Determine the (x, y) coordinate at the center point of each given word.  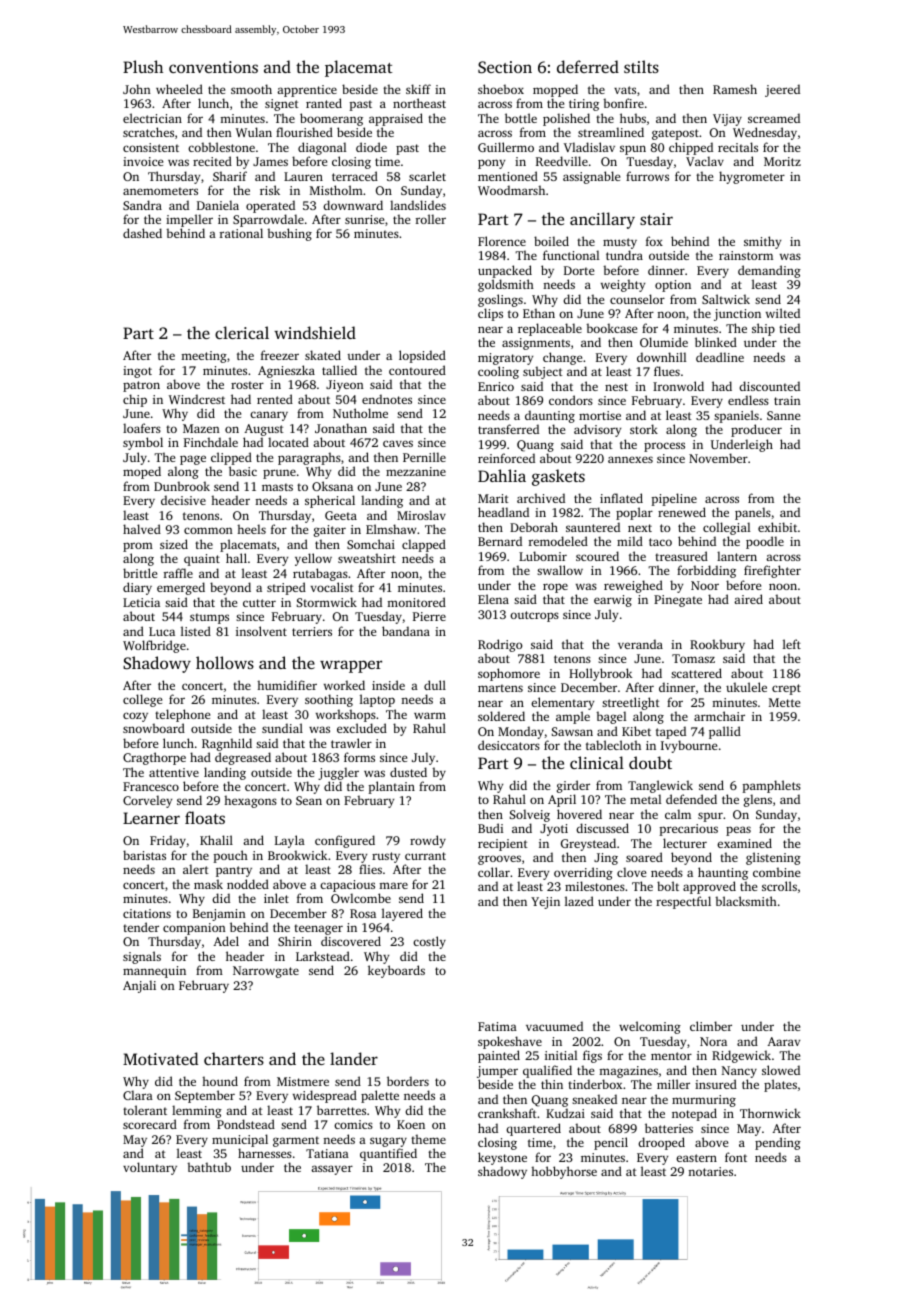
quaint (202, 560)
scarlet (427, 176)
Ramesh (735, 89)
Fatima (497, 1026)
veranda (640, 644)
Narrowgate (266, 972)
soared (644, 857)
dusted (408, 772)
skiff (418, 89)
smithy (762, 242)
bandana (406, 631)
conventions (213, 67)
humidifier (287, 685)
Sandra (142, 205)
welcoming (650, 1027)
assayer (332, 1170)
